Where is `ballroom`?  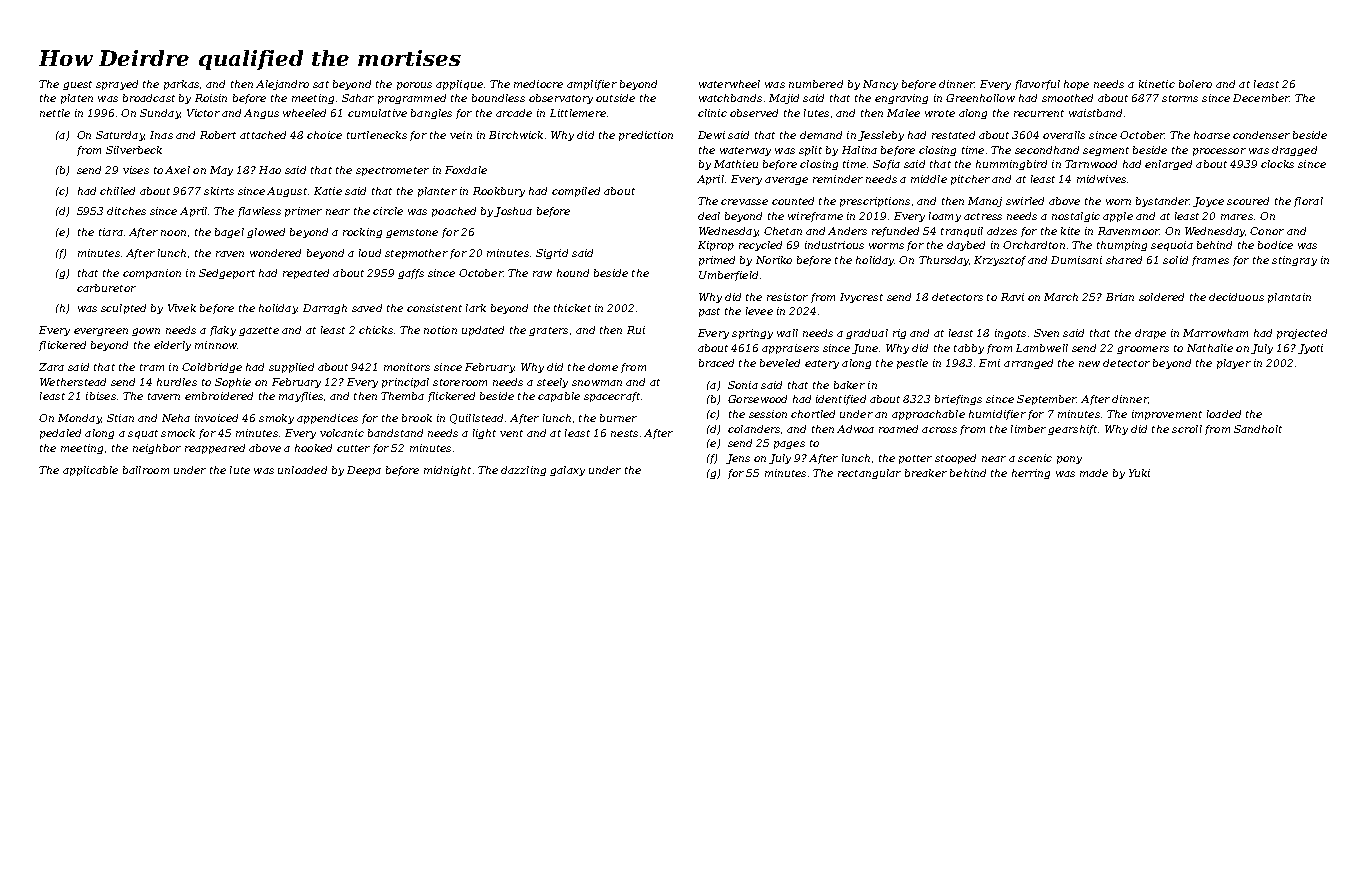 ballroom is located at coordinates (146, 470).
